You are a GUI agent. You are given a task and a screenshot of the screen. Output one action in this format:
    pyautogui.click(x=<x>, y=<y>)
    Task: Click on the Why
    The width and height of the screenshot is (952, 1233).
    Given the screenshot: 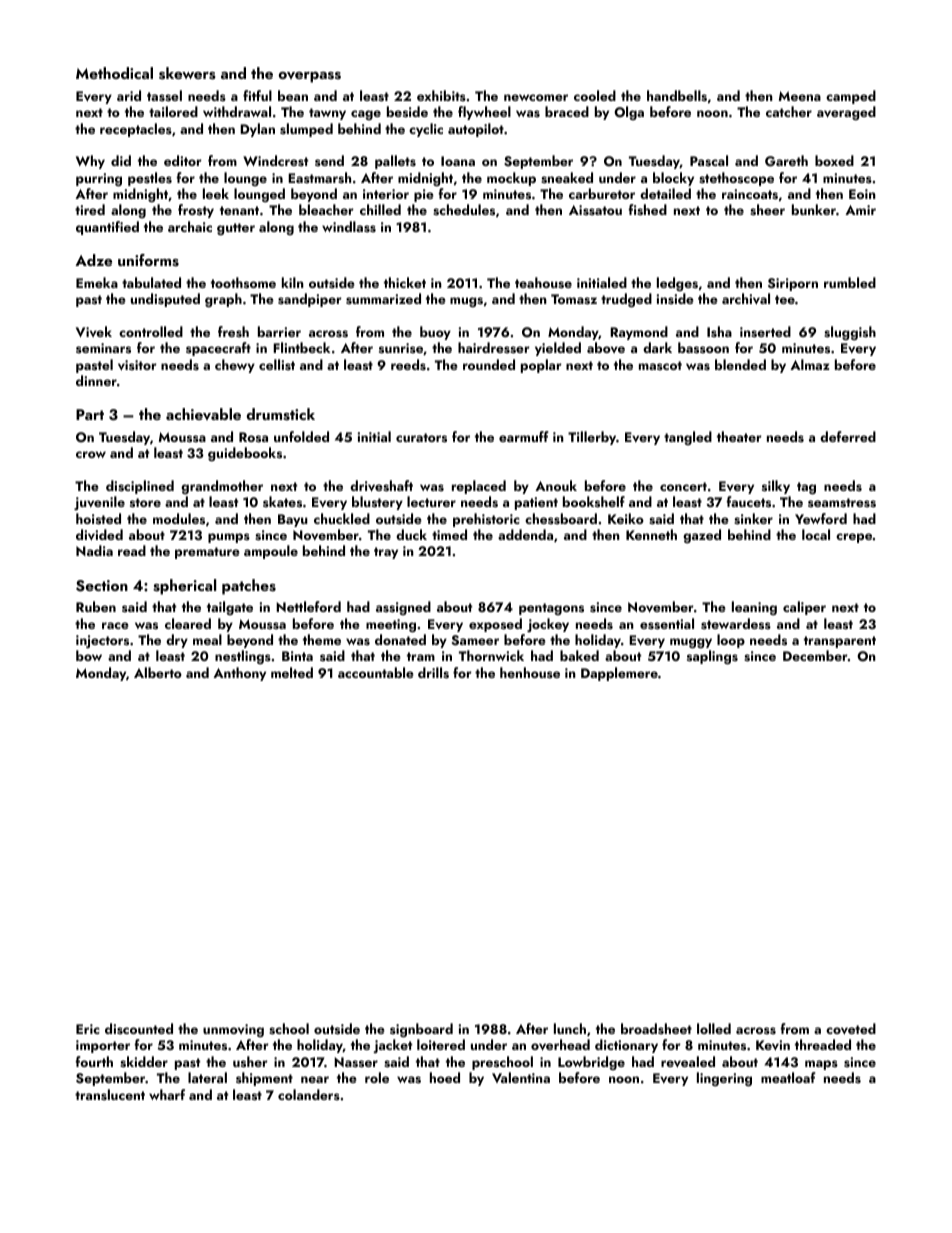 What is the action you would take?
    pyautogui.click(x=90, y=162)
